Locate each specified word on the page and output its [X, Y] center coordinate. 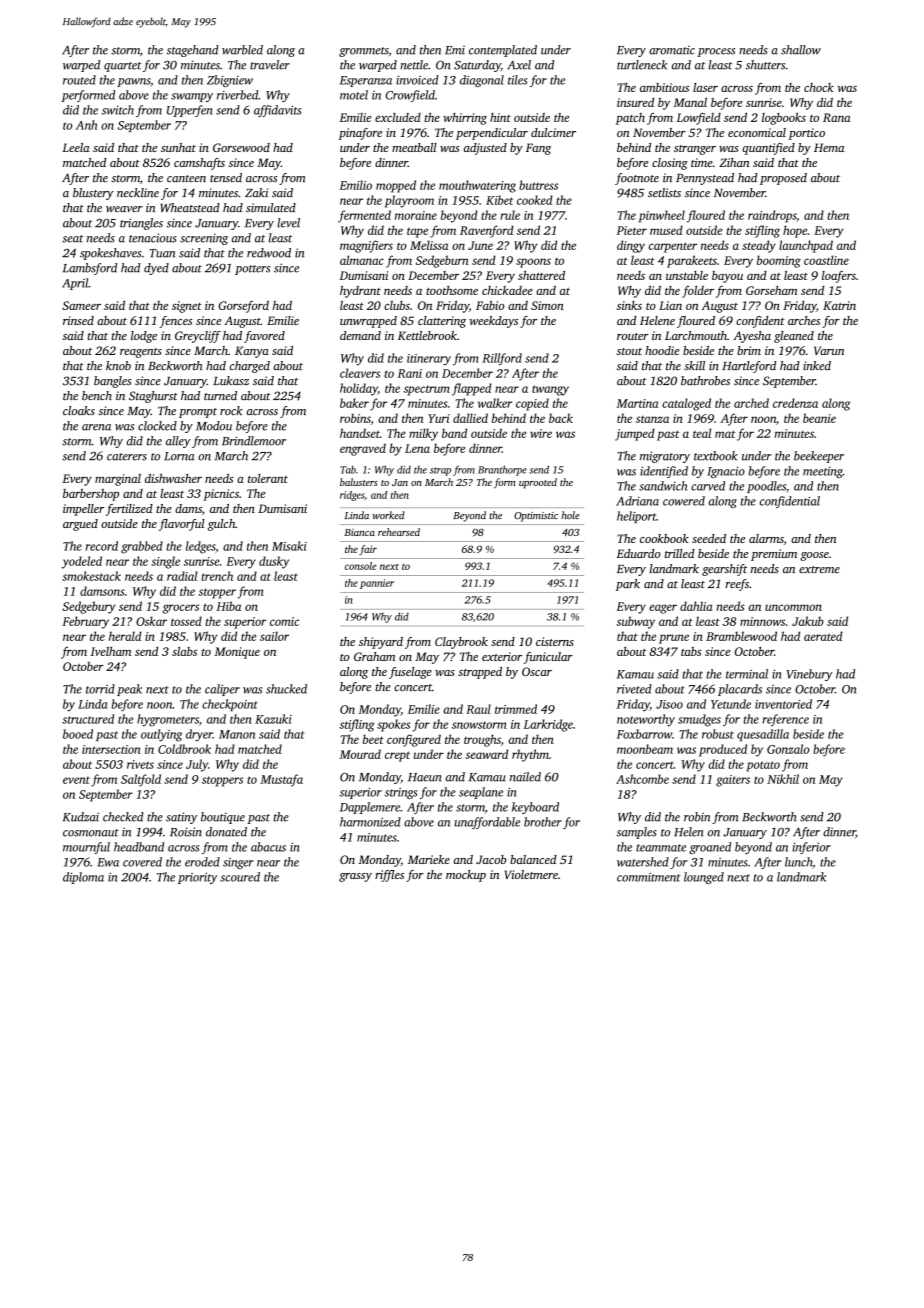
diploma [83, 878]
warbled [242, 50]
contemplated [503, 51]
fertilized [129, 510]
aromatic [672, 50]
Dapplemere [370, 808]
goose [814, 556]
